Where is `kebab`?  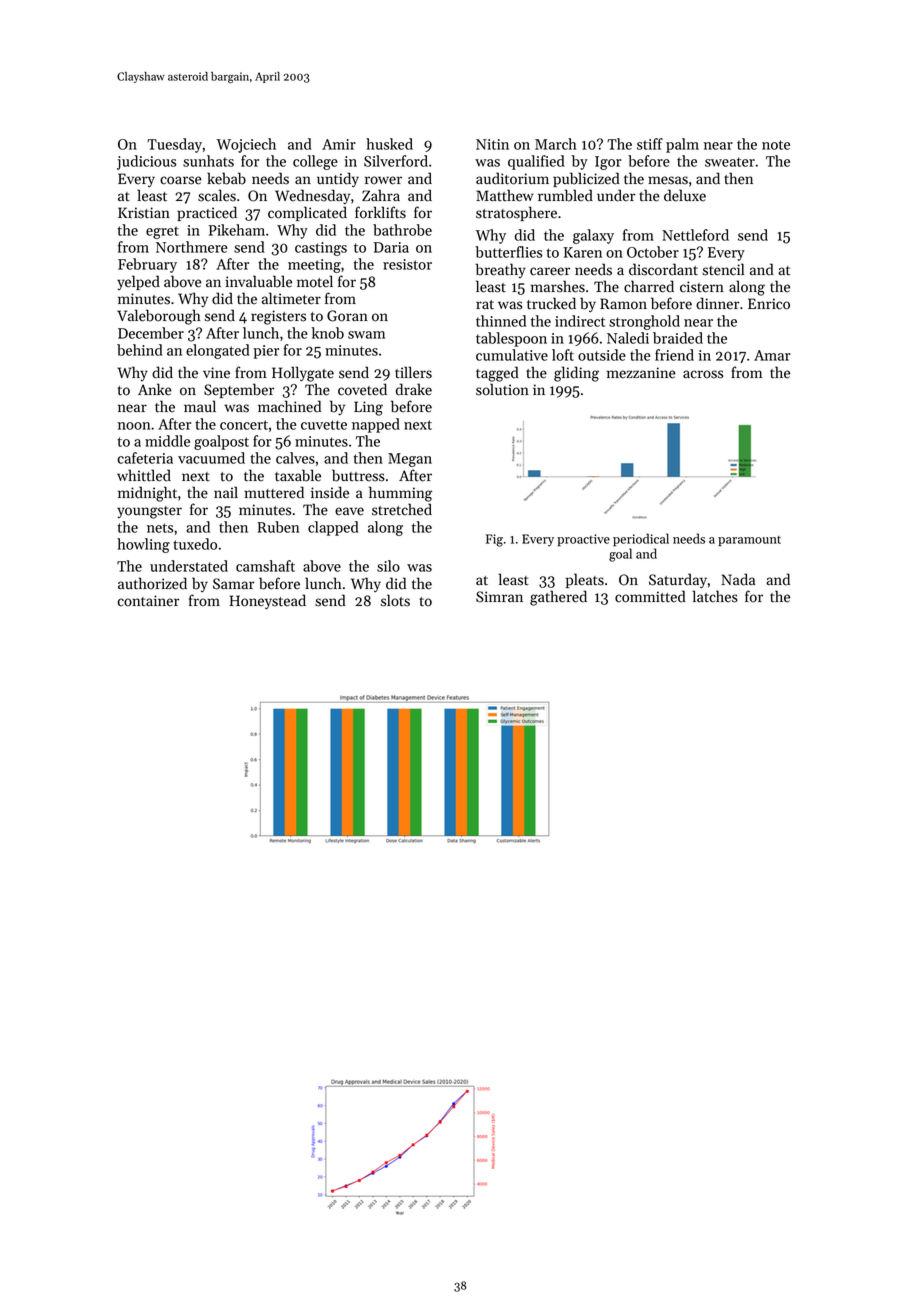
kebab is located at coordinates (226, 178).
